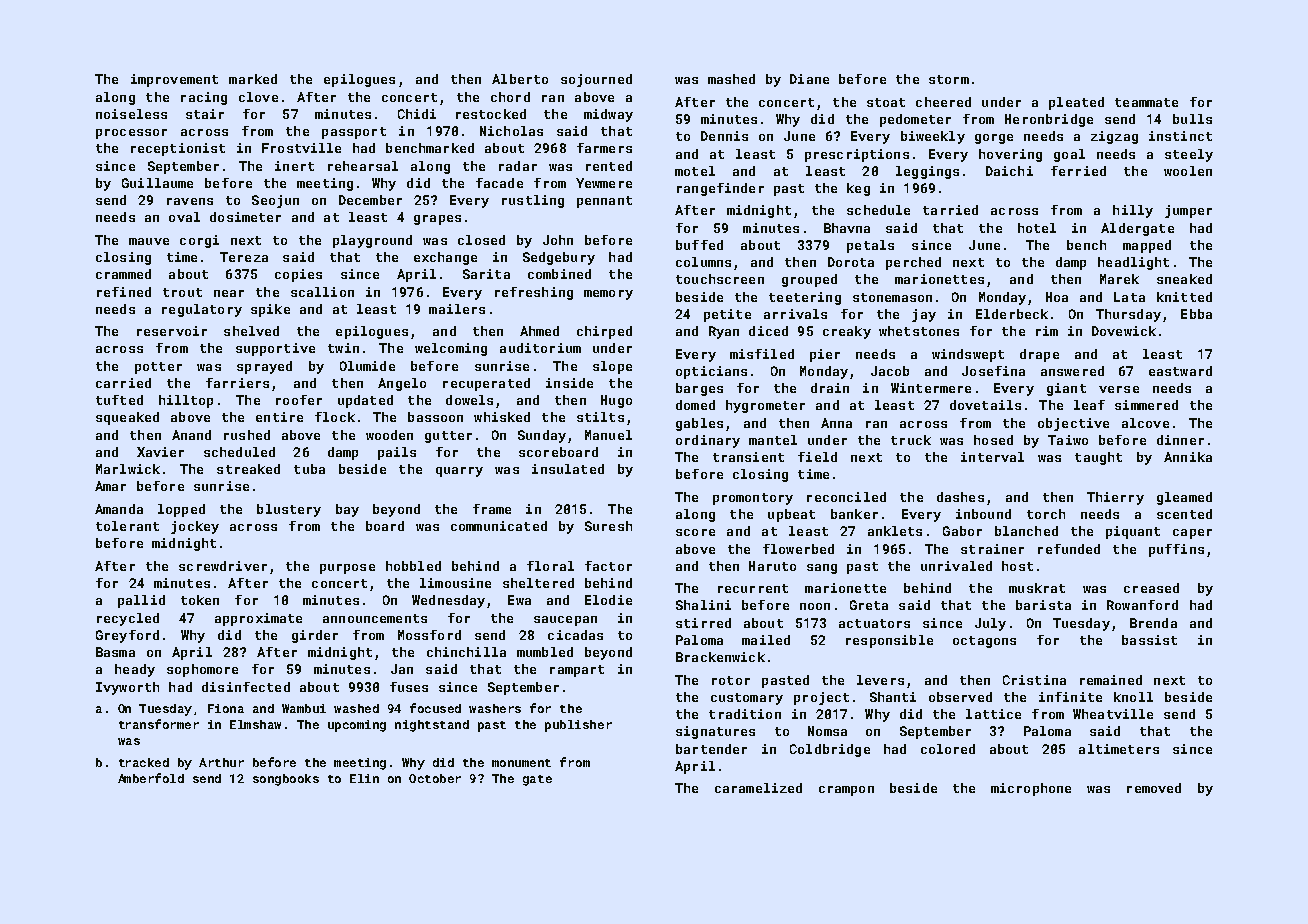 The image size is (1308, 924). What do you see at coordinates (492, 509) in the image?
I see `frame` at bounding box center [492, 509].
